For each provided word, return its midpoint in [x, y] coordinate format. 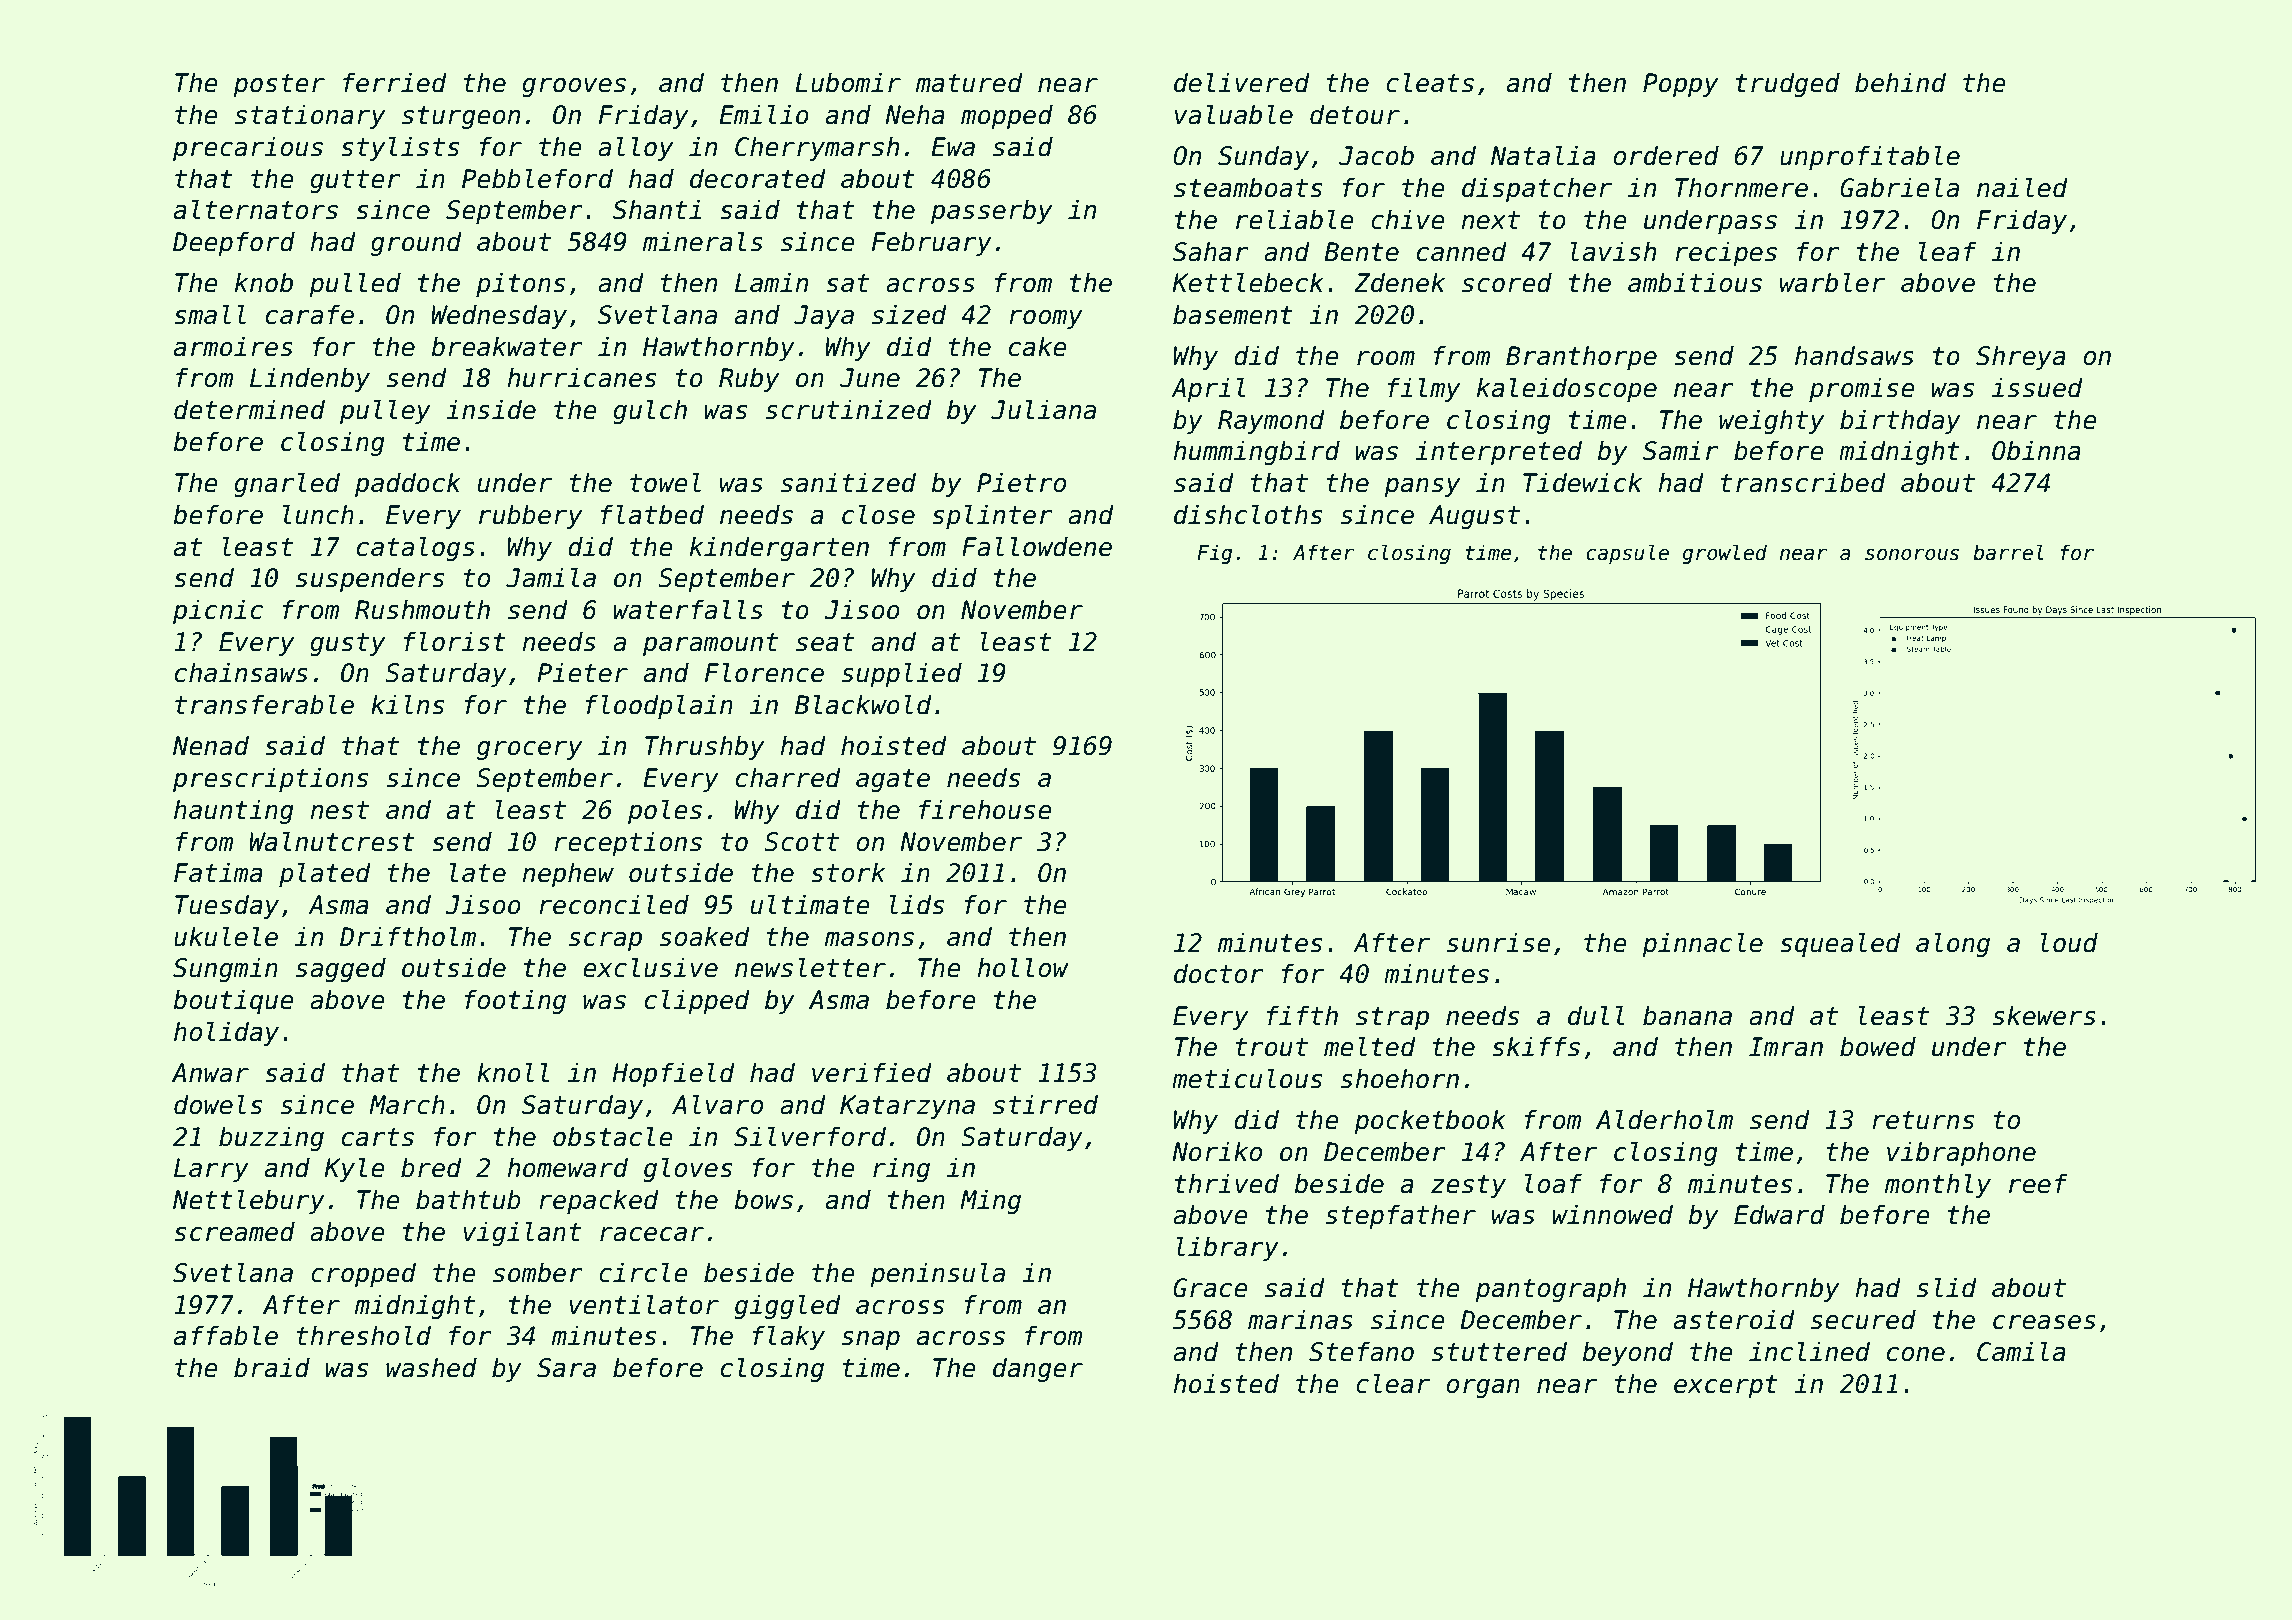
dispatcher [1537, 189]
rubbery [530, 516]
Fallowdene [1037, 546]
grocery [529, 750]
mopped [1007, 116]
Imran [1786, 1047]
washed [431, 1367]
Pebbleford [537, 178]
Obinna [2036, 450]
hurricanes [581, 377]
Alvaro [717, 1104]
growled [1724, 554]
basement [1233, 314]
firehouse [985, 809]
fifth [1302, 1015]
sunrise [1499, 942]
